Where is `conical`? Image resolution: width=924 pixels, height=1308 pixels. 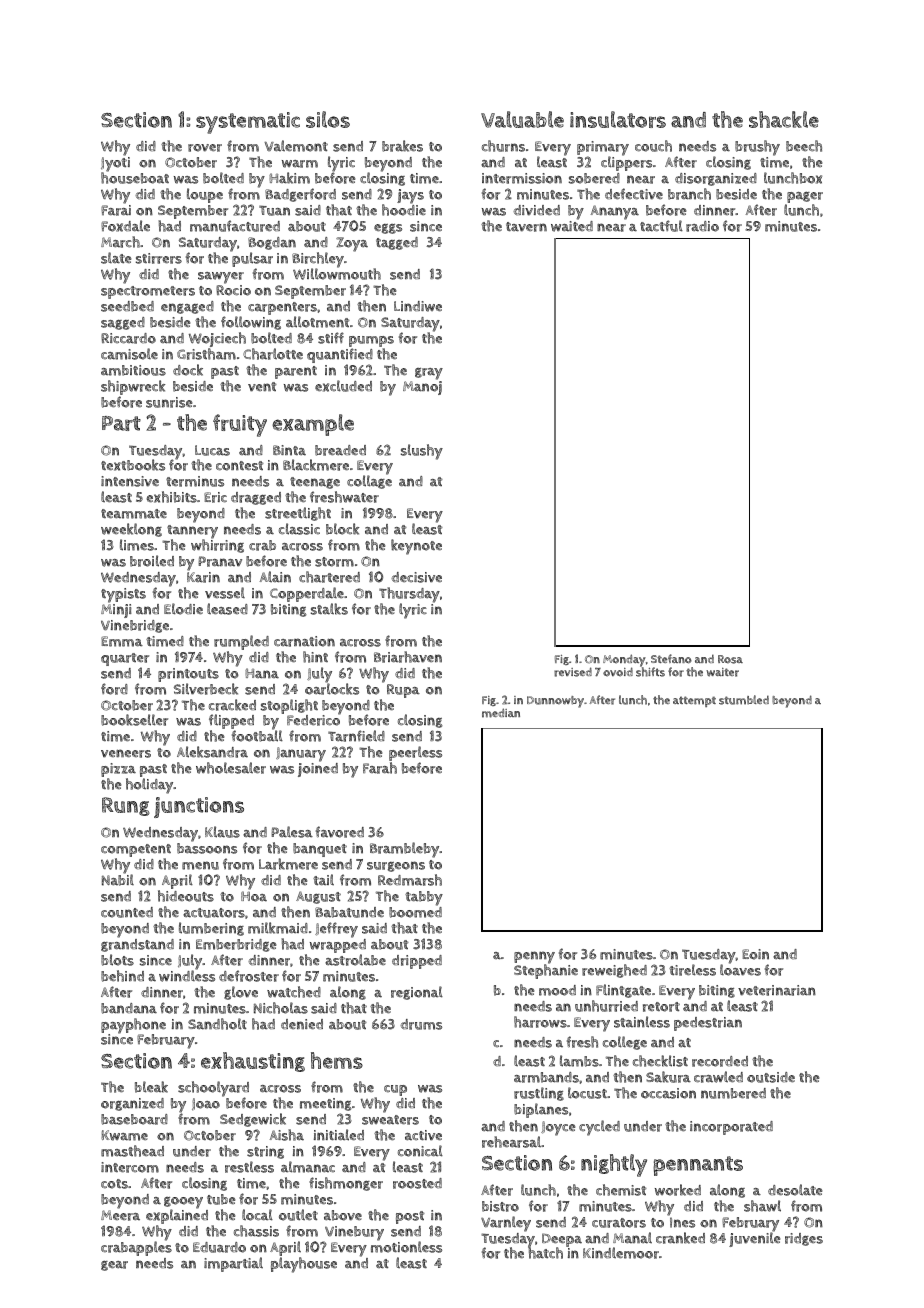 conical is located at coordinates (420, 1151).
